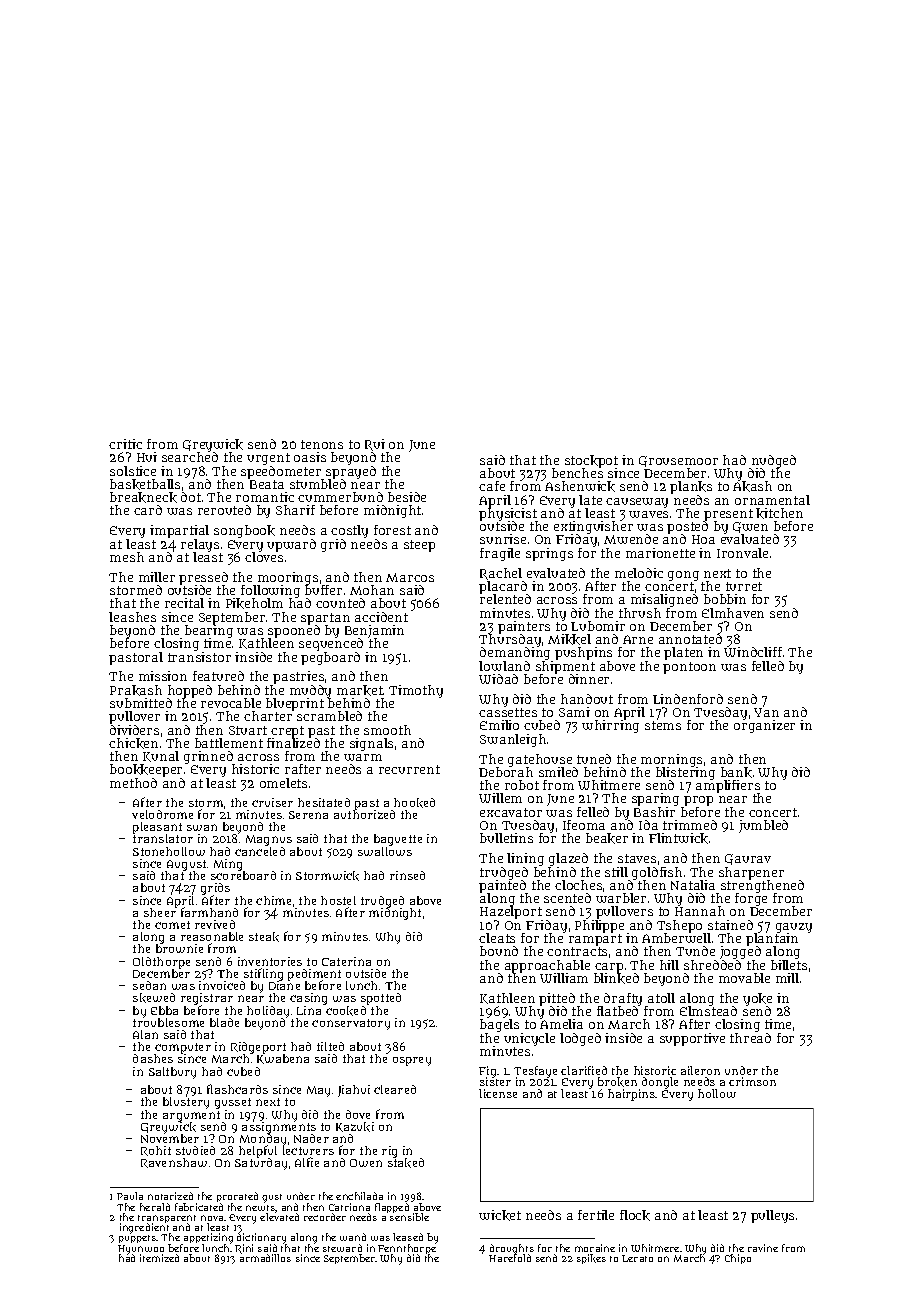  What do you see at coordinates (410, 577) in the screenshot?
I see `Marcos` at bounding box center [410, 577].
